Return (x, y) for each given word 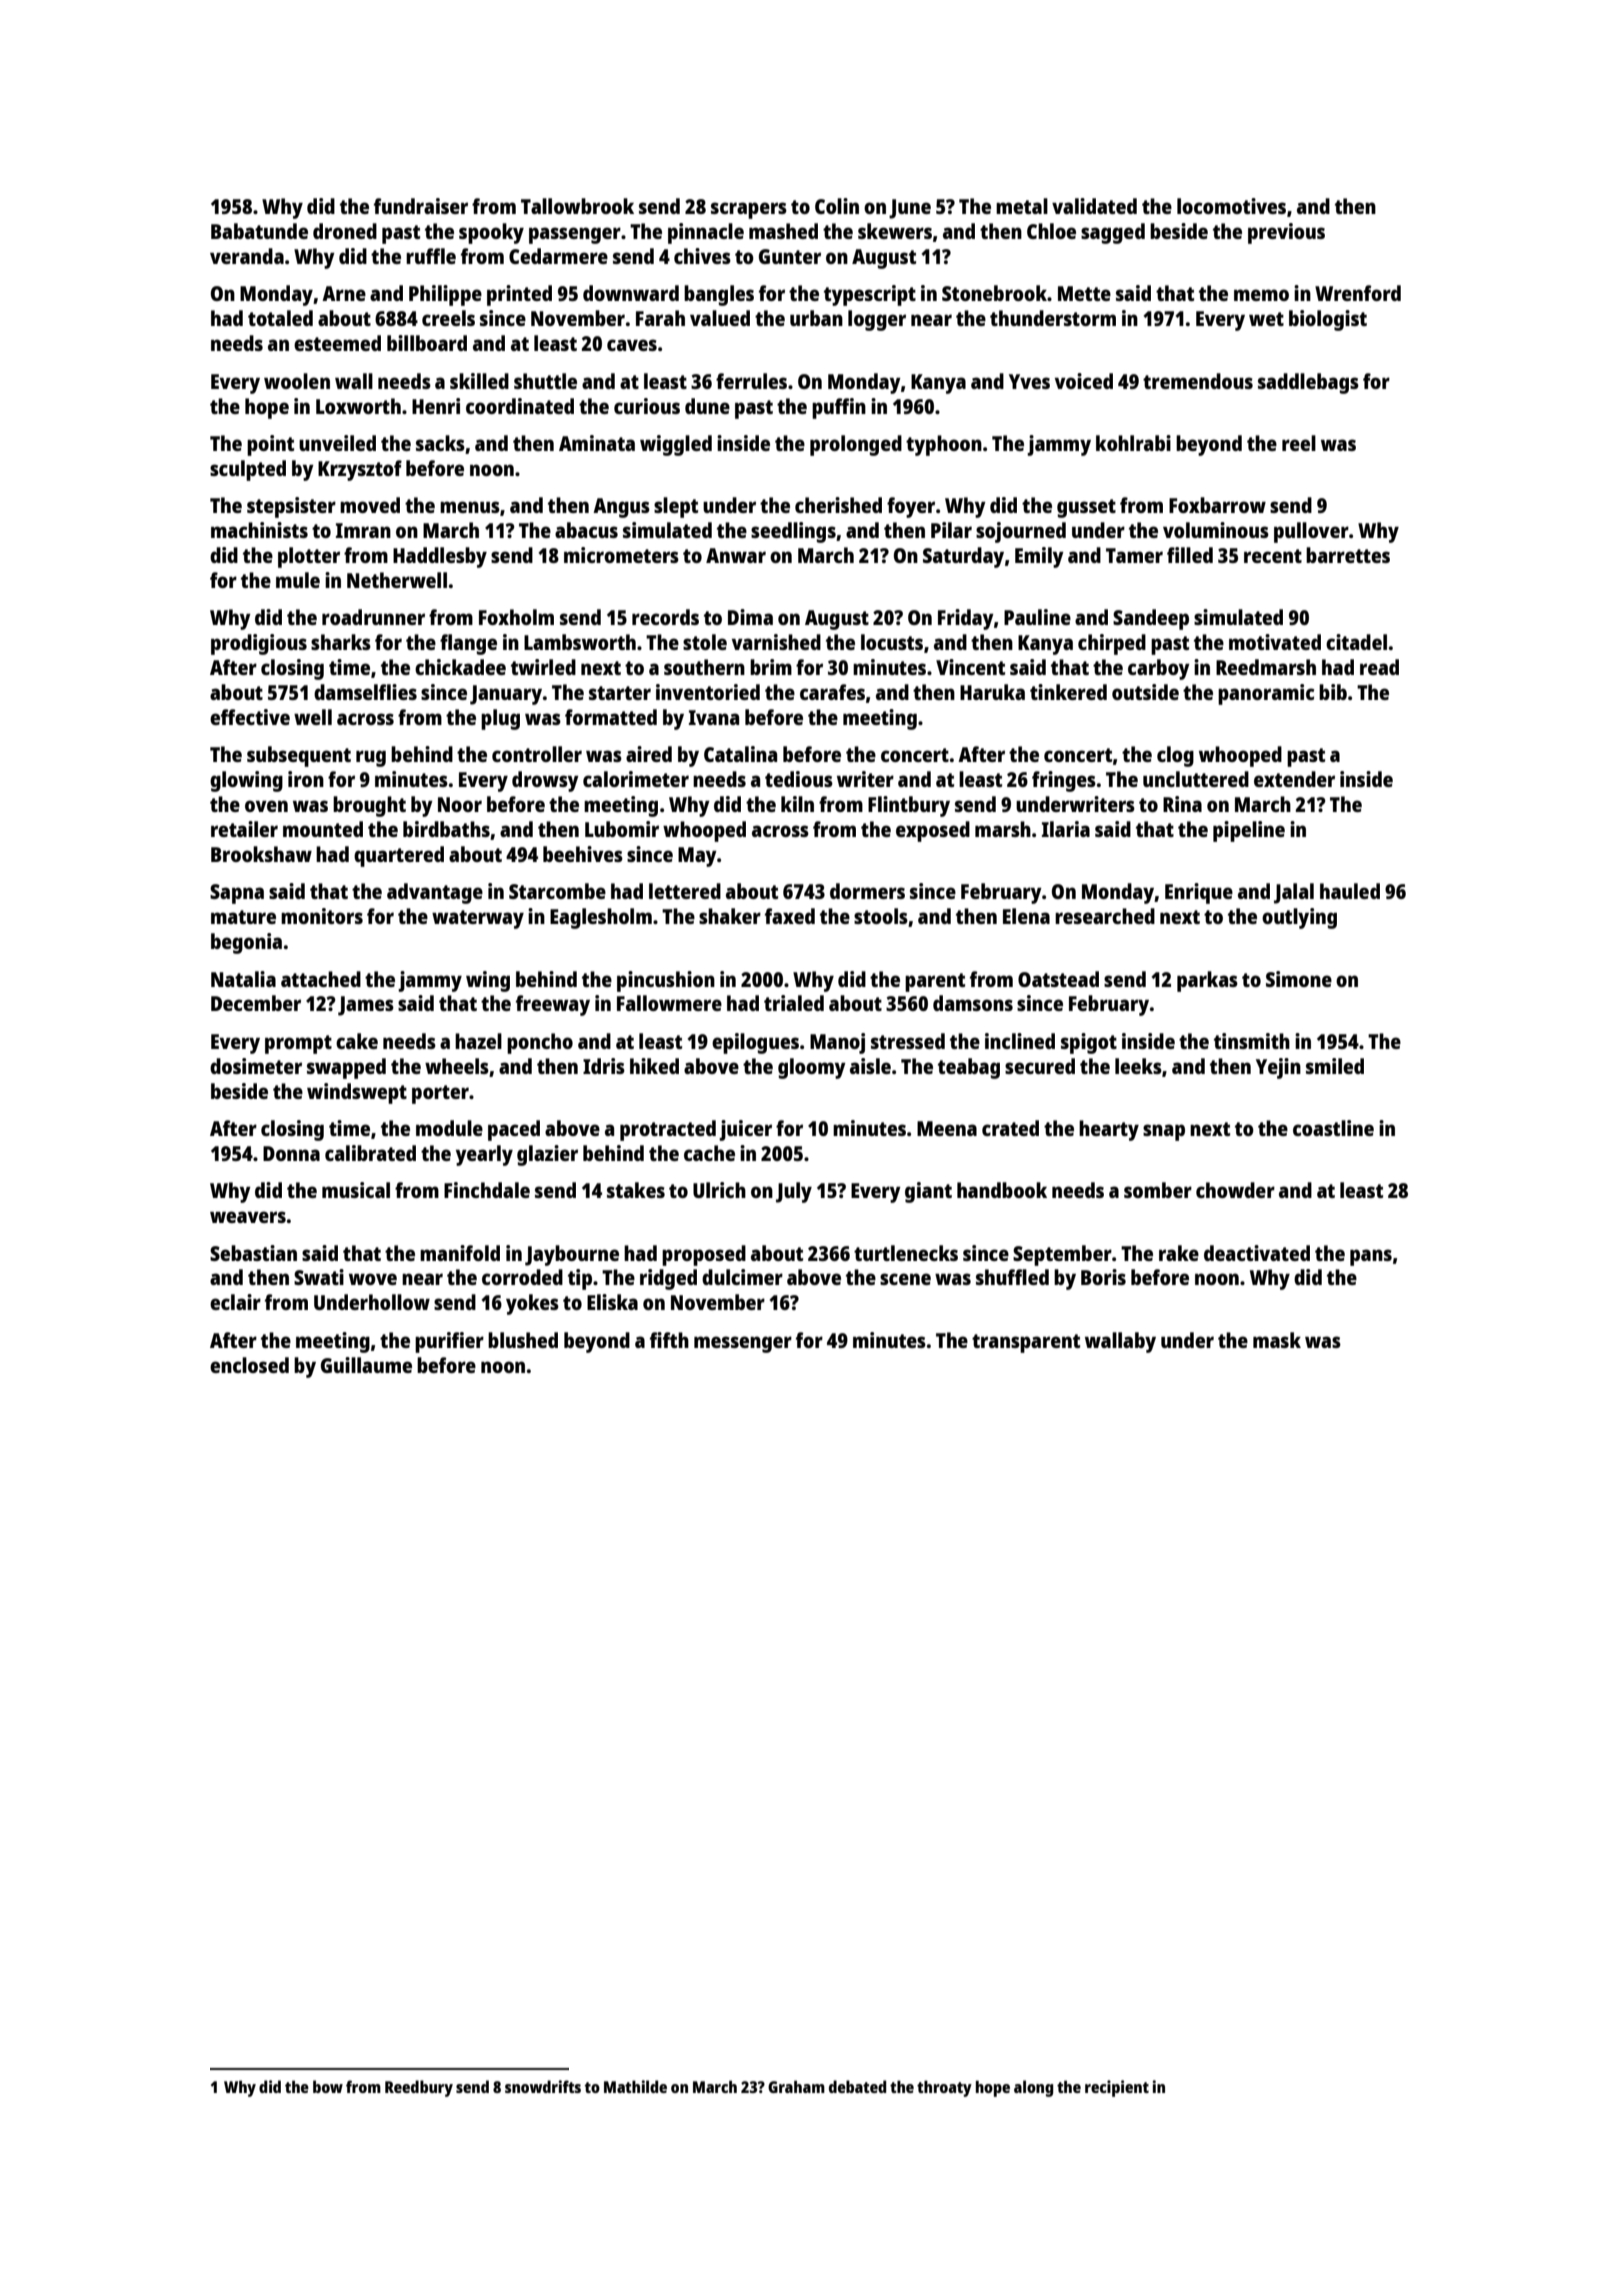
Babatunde (259, 231)
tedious (799, 779)
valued (720, 318)
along (1033, 2088)
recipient (1117, 2088)
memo (1261, 295)
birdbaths (446, 829)
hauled (1350, 891)
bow (328, 2086)
